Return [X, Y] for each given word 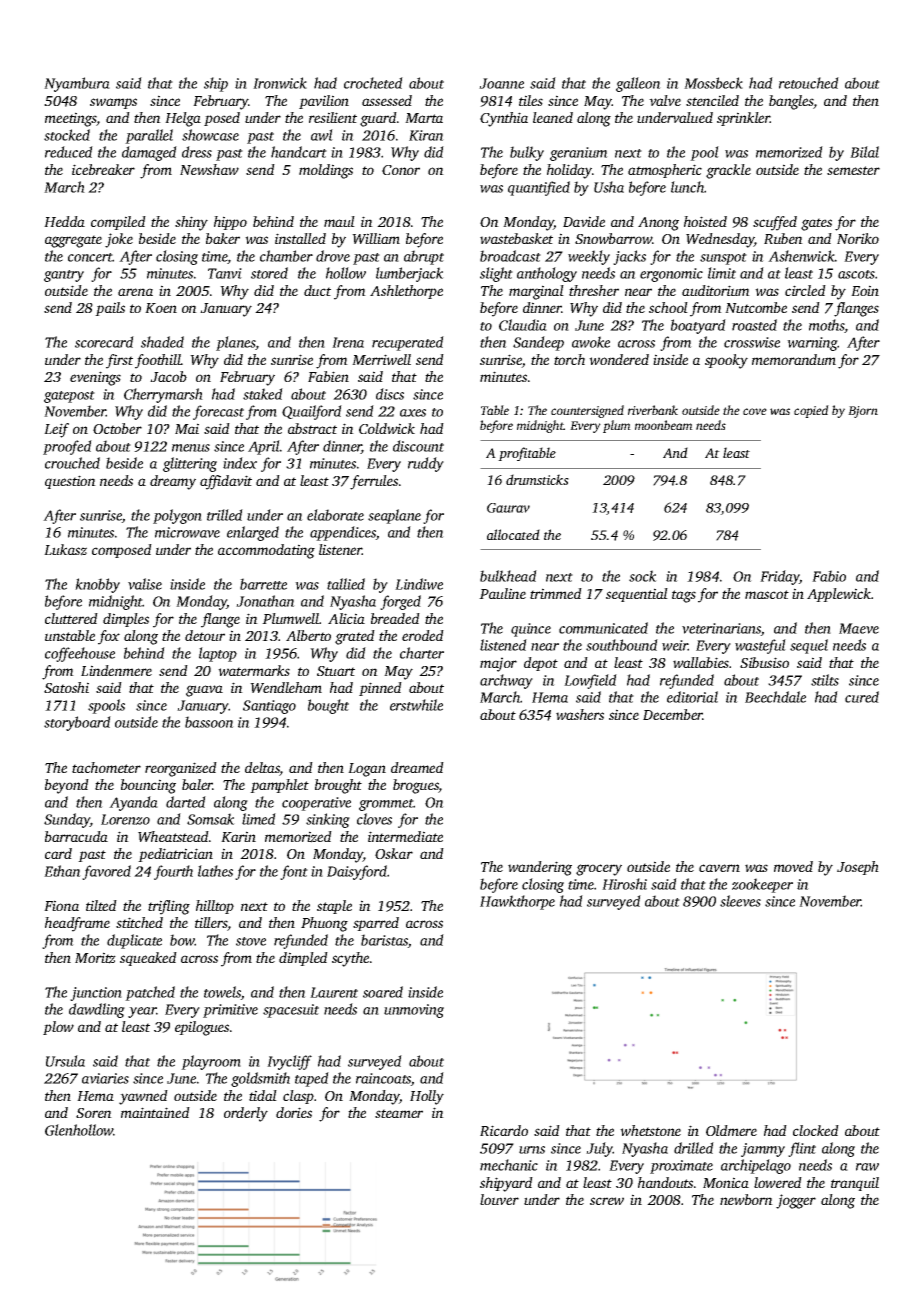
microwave [187, 532]
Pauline [502, 593]
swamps [113, 103]
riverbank [653, 410]
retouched [809, 83]
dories [294, 1112]
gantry [64, 276]
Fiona [61, 905]
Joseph [858, 868]
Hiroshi [624, 884]
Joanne [501, 83]
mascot [767, 594]
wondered [619, 359]
